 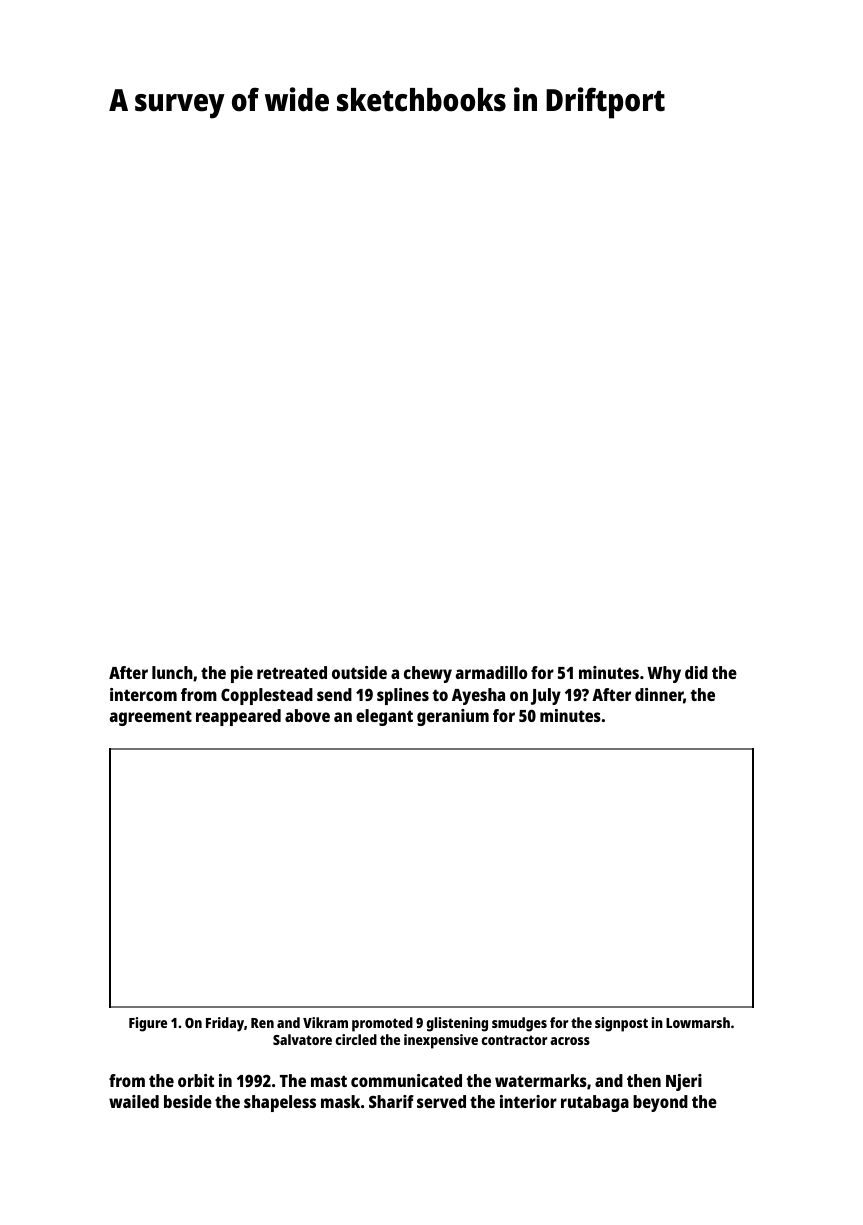 What do you see at coordinates (528, 1101) in the screenshot?
I see `interior` at bounding box center [528, 1101].
